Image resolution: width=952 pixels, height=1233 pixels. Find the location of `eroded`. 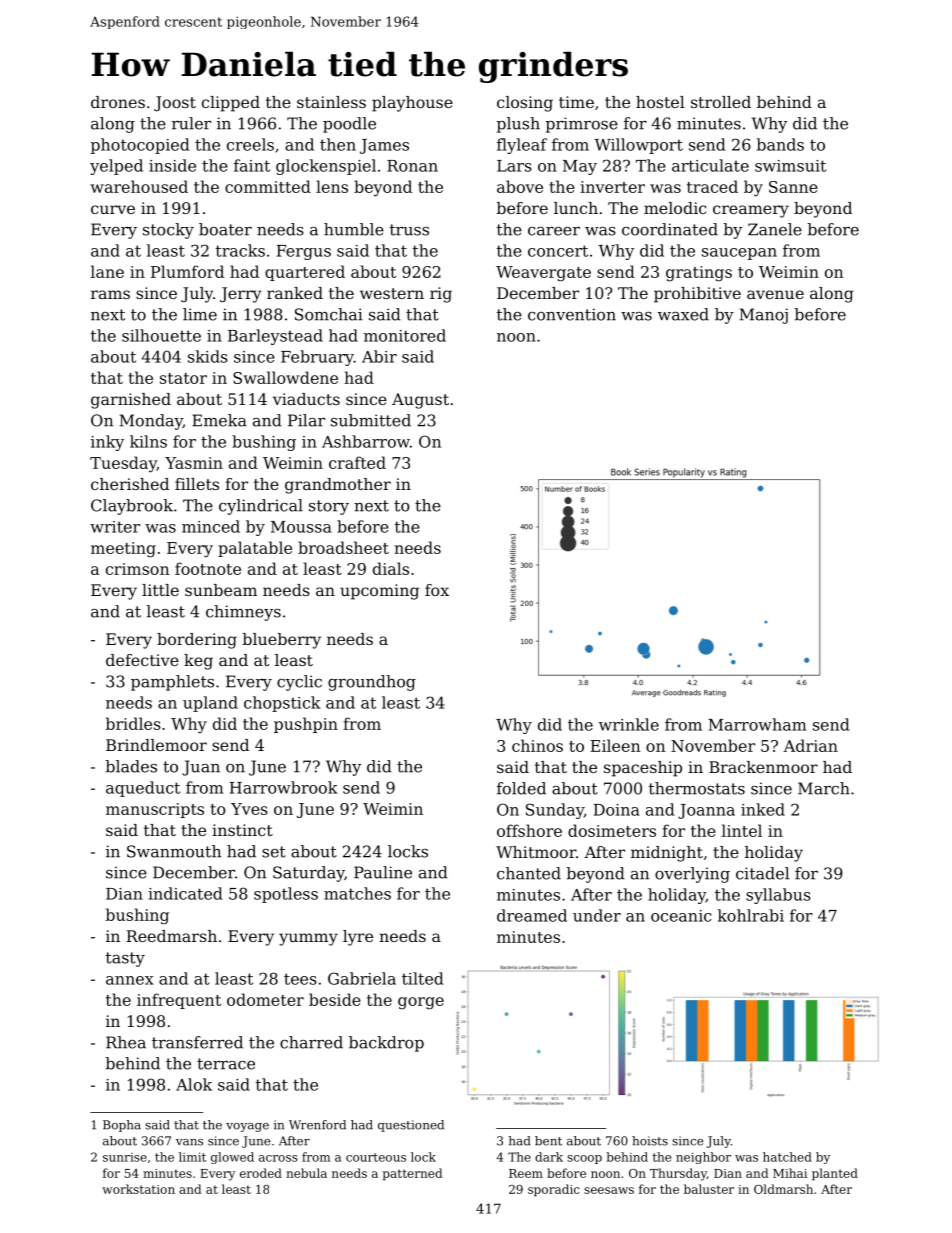

eroded is located at coordinates (261, 1173).
